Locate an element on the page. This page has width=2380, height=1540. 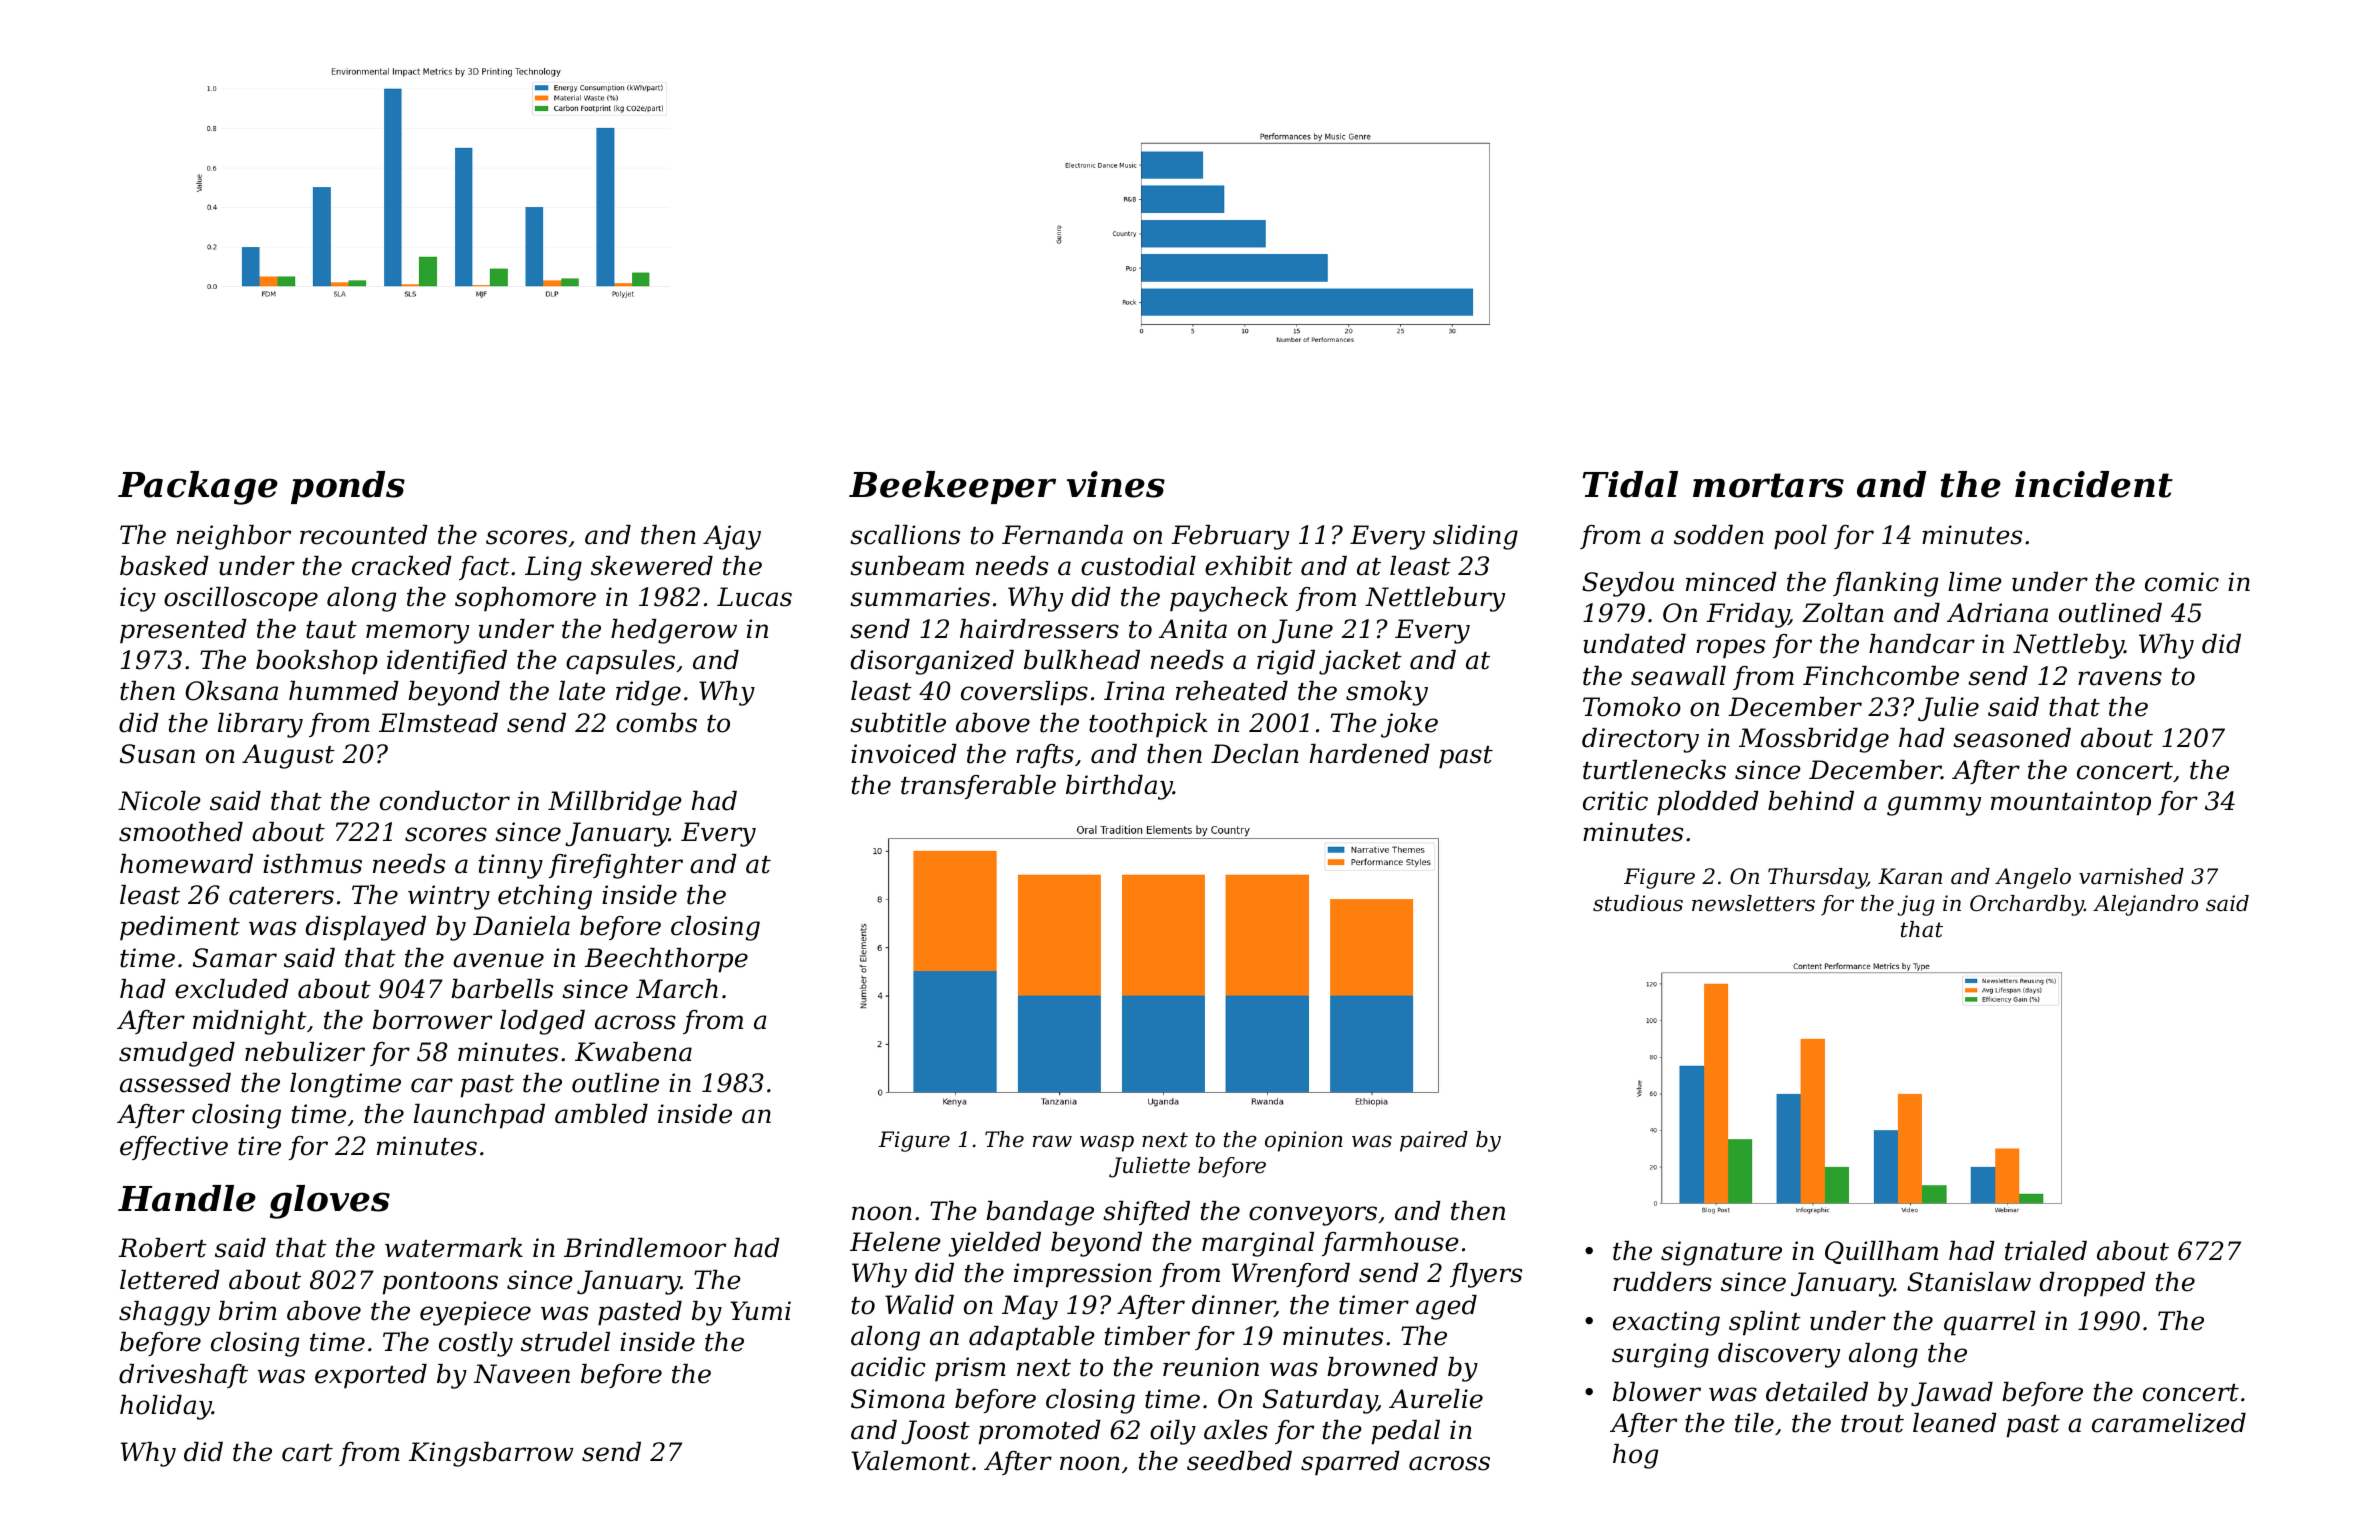
Karan is located at coordinates (1910, 876).
